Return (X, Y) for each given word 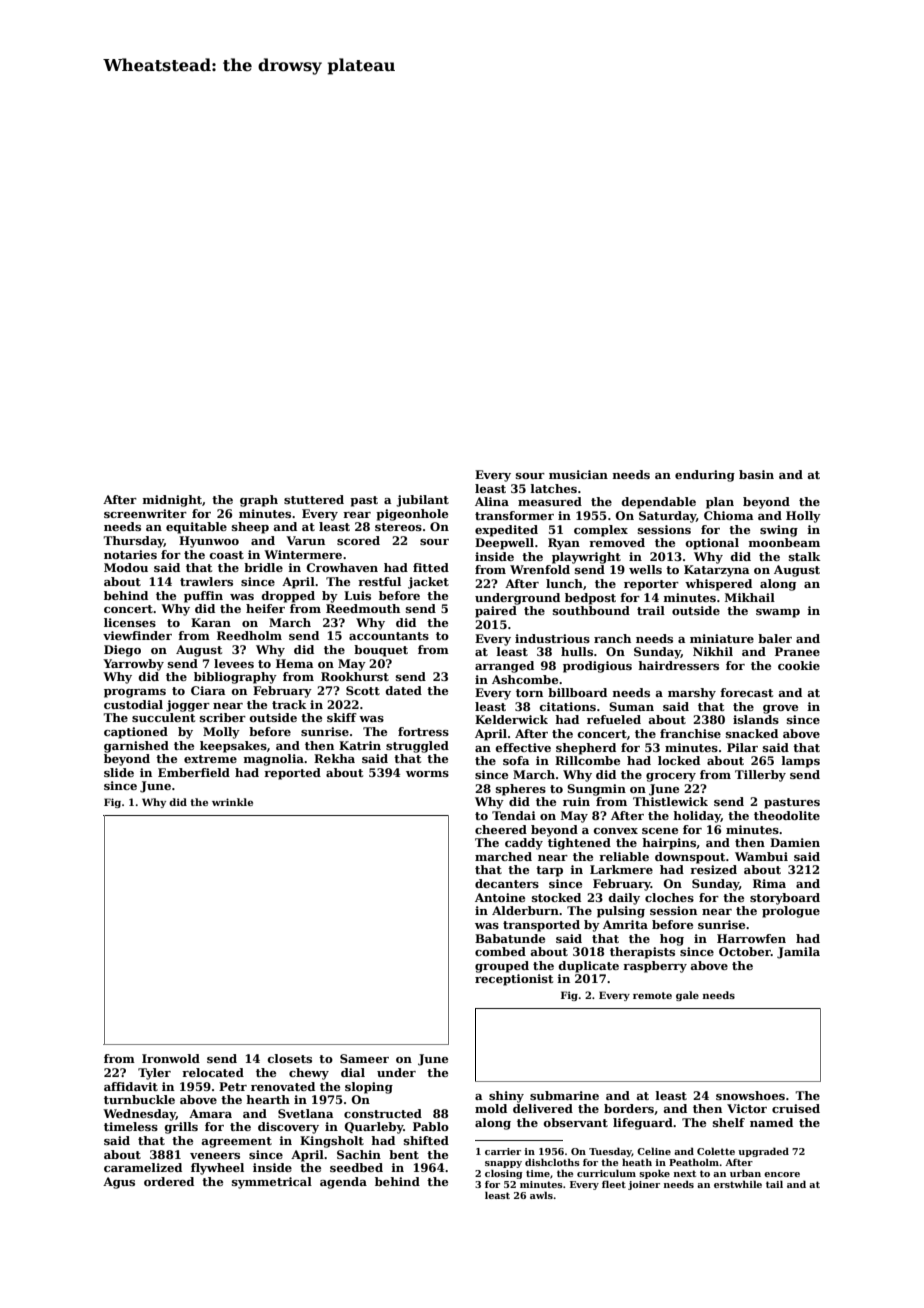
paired (496, 612)
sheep (250, 528)
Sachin (359, 1154)
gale (687, 996)
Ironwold (171, 1058)
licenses (130, 622)
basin (756, 474)
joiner (644, 1185)
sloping (369, 1088)
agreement (236, 1142)
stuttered (314, 499)
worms (427, 774)
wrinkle (232, 802)
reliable (624, 856)
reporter (651, 585)
